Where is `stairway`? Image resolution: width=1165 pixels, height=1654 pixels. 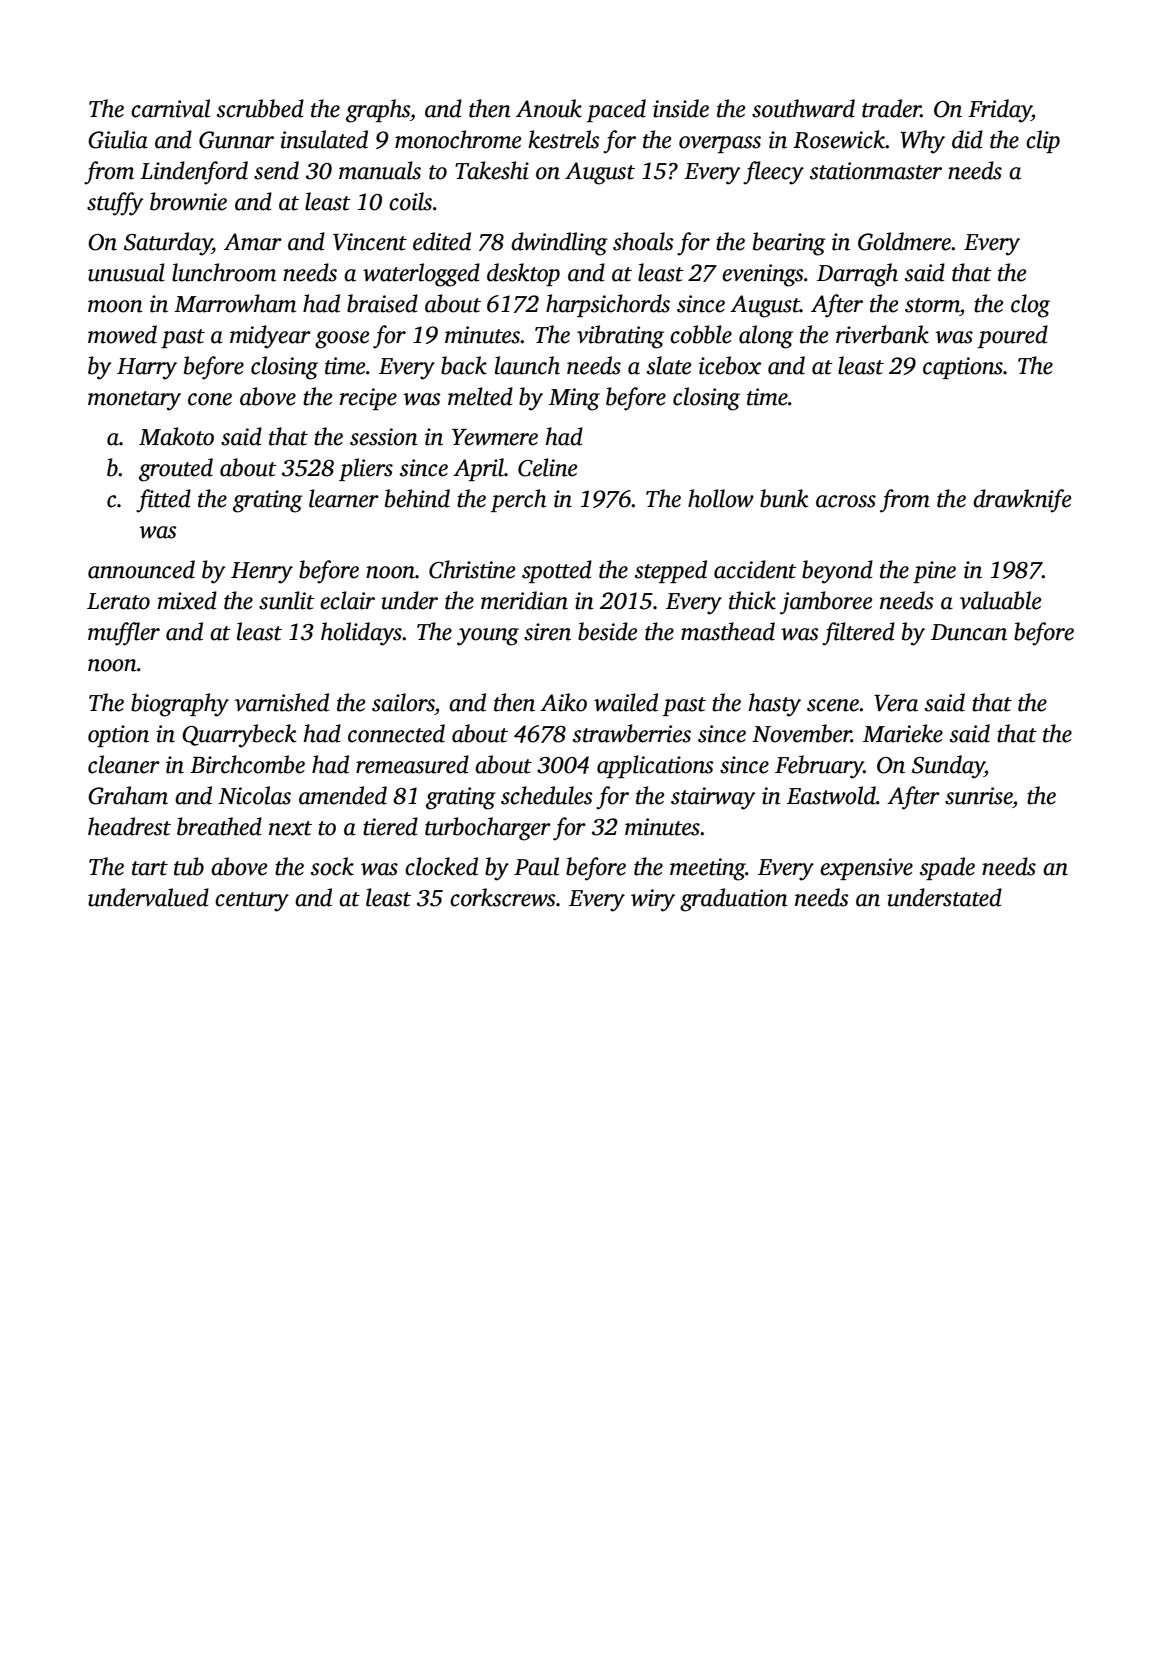
stairway is located at coordinates (713, 798).
